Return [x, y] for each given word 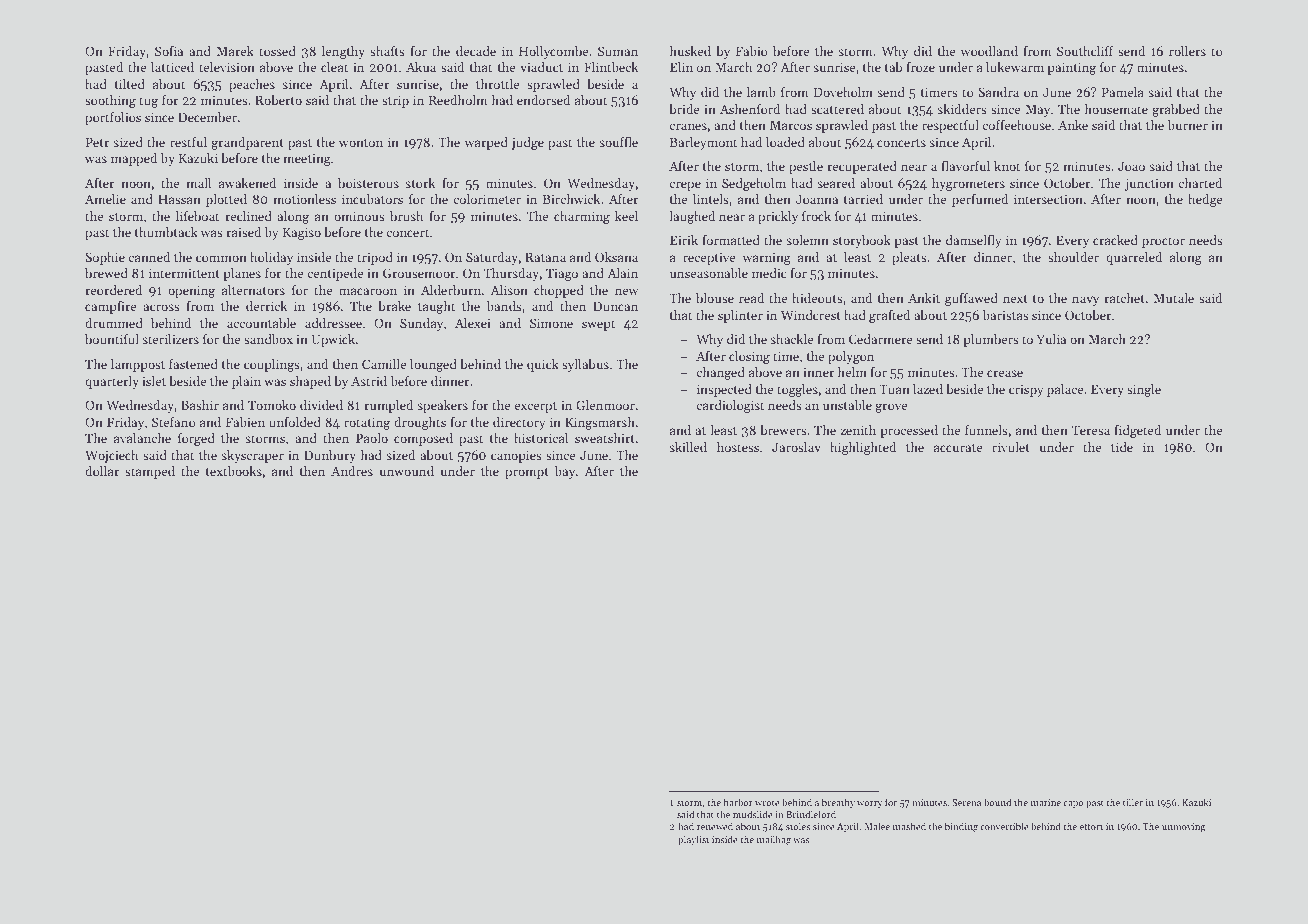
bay [564, 472]
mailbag [774, 840]
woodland [989, 51]
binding [961, 827]
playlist [693, 840]
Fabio [752, 51]
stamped [150, 472]
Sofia [169, 51]
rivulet [1011, 447]
